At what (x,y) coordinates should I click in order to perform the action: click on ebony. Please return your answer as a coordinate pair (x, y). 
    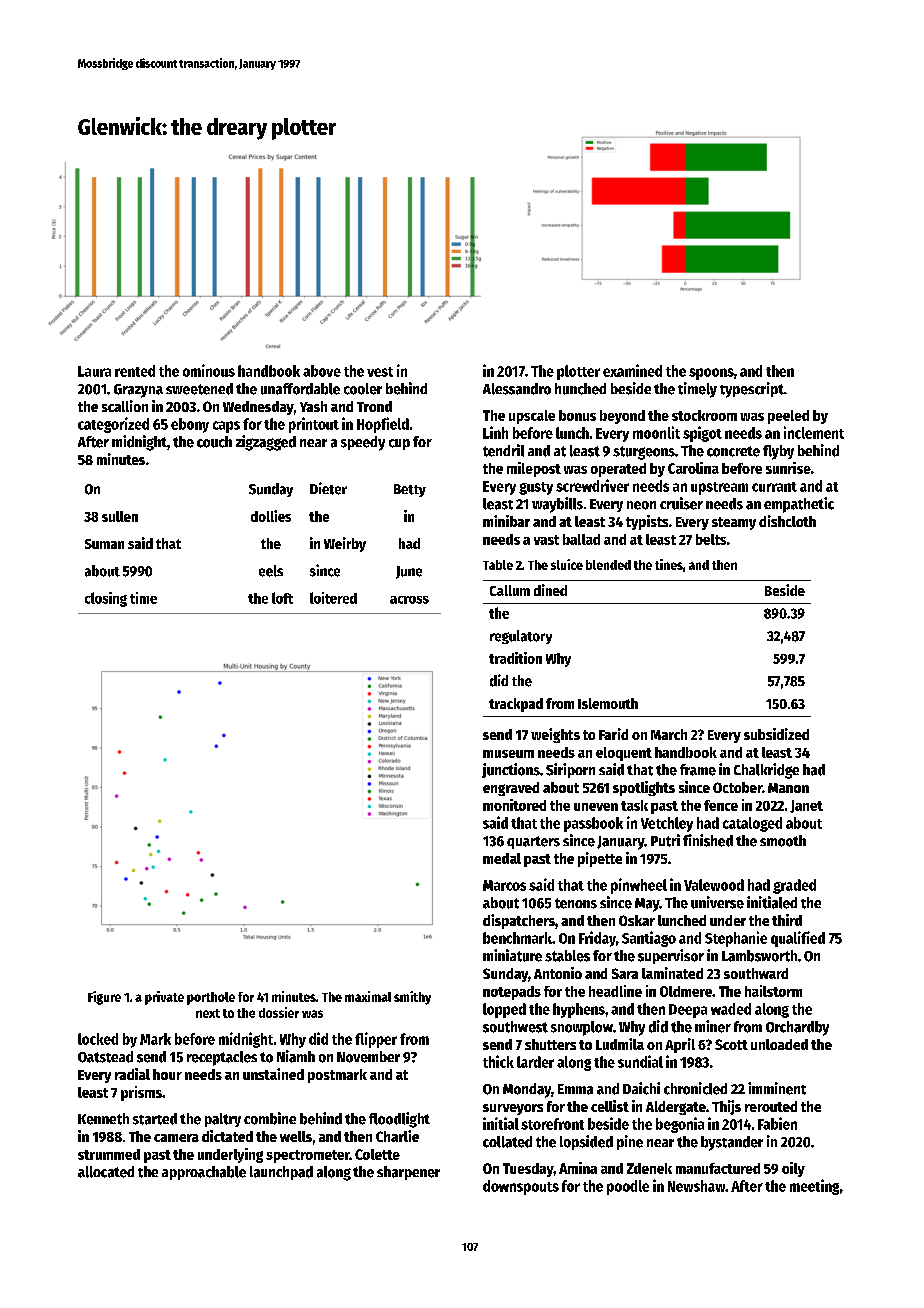
    Looking at the image, I should click on (190, 425).
